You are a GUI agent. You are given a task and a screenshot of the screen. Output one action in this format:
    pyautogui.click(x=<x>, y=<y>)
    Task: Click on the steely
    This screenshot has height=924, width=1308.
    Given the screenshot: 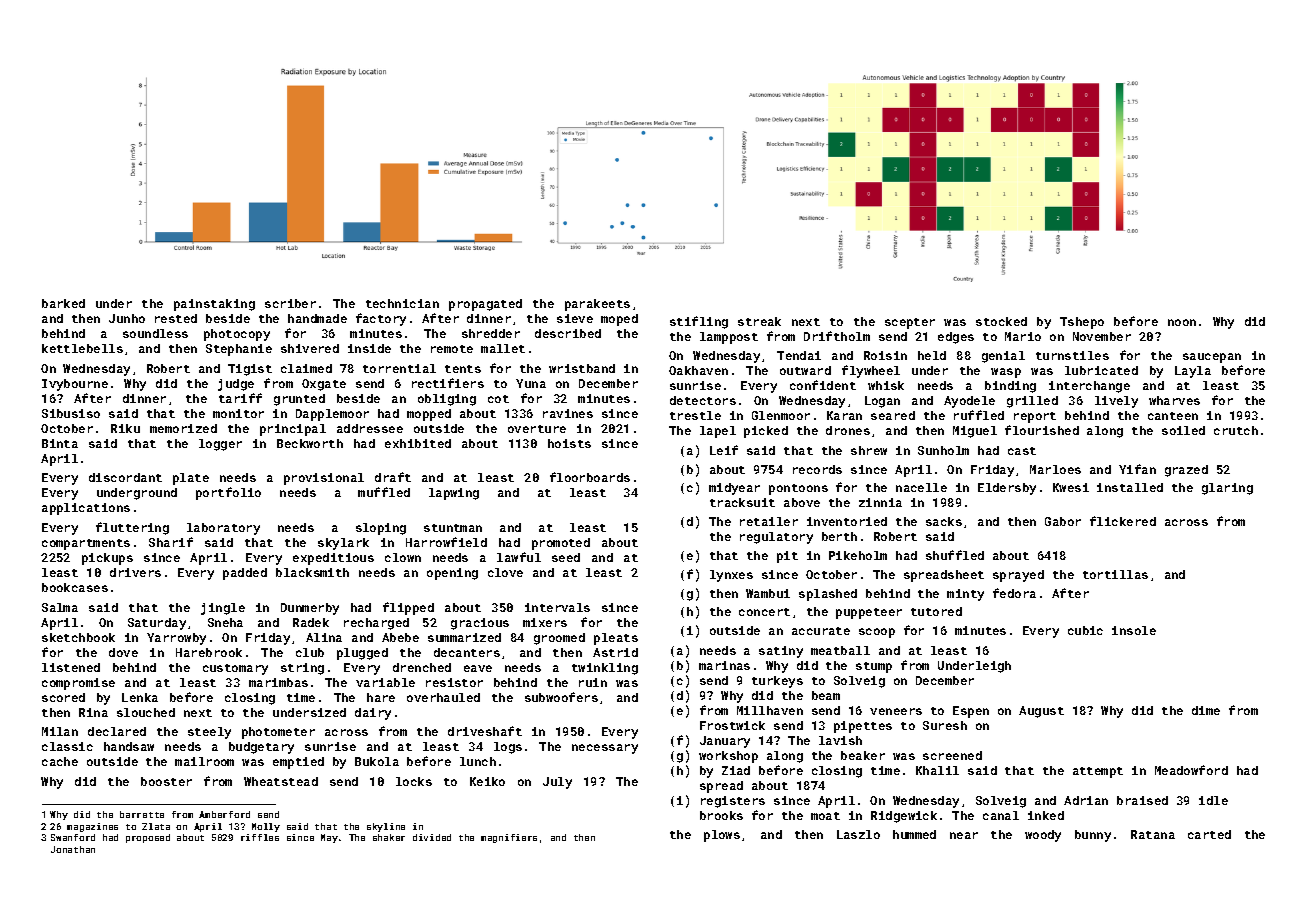 What is the action you would take?
    pyautogui.click(x=209, y=733)
